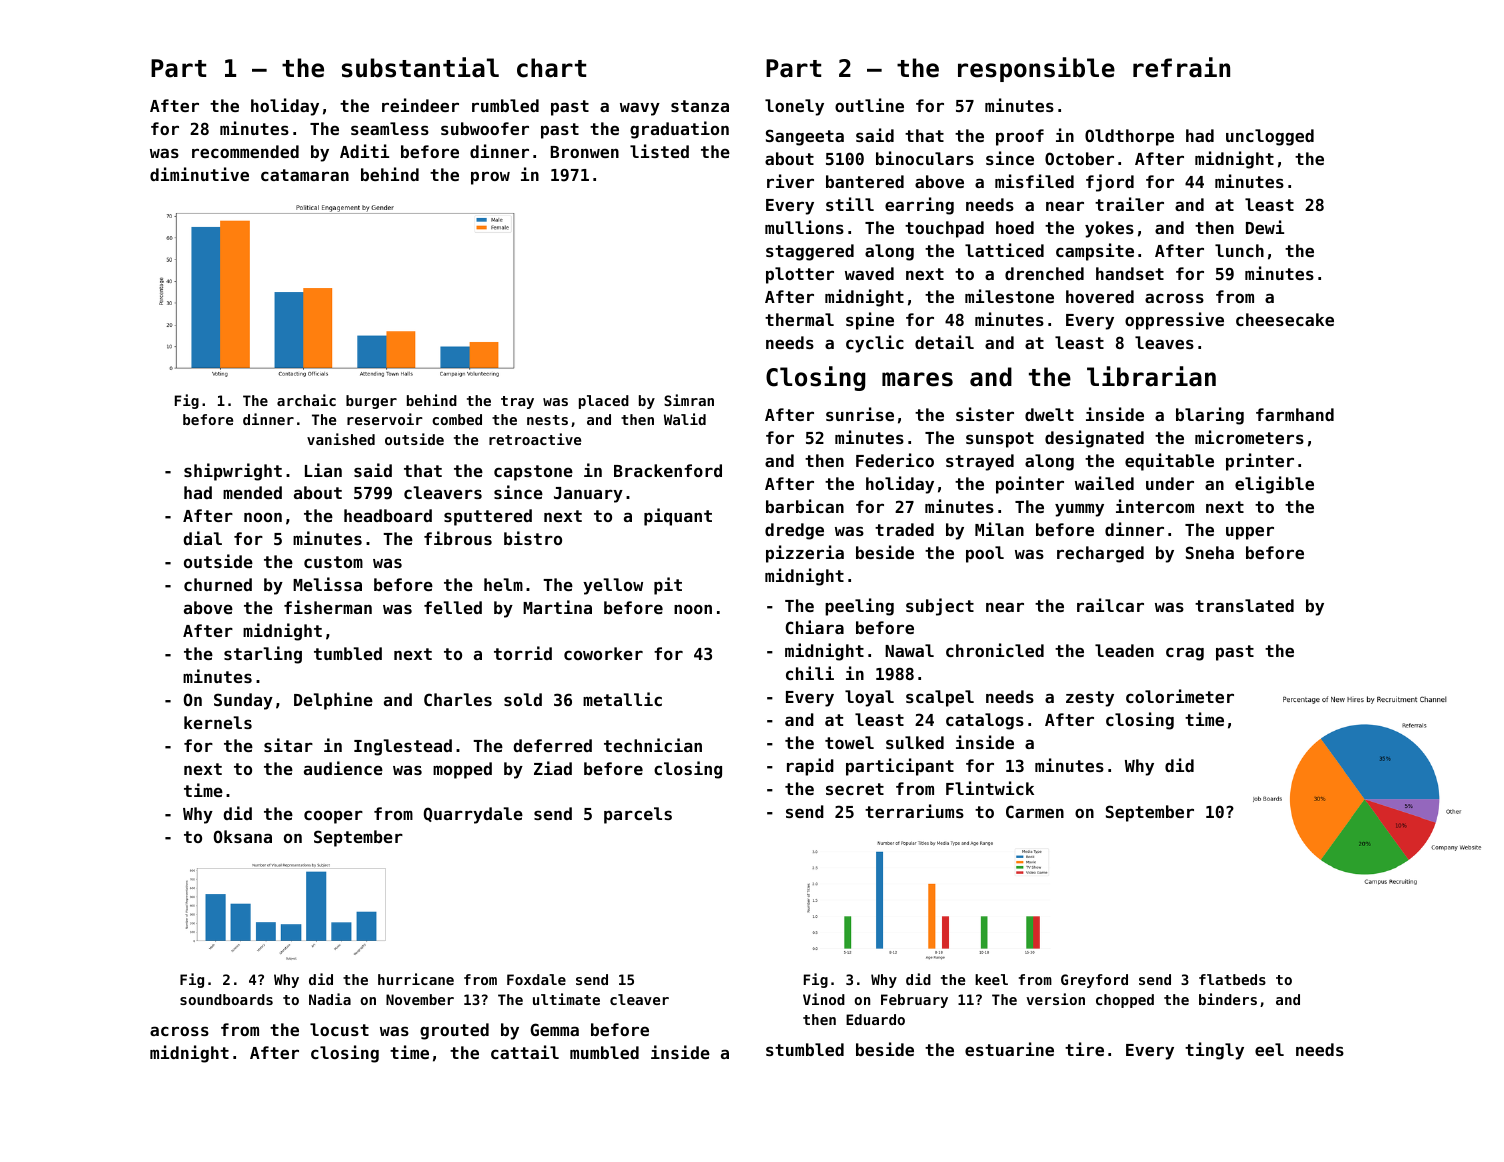  What do you see at coordinates (420, 105) in the page?
I see `reindeer` at bounding box center [420, 105].
